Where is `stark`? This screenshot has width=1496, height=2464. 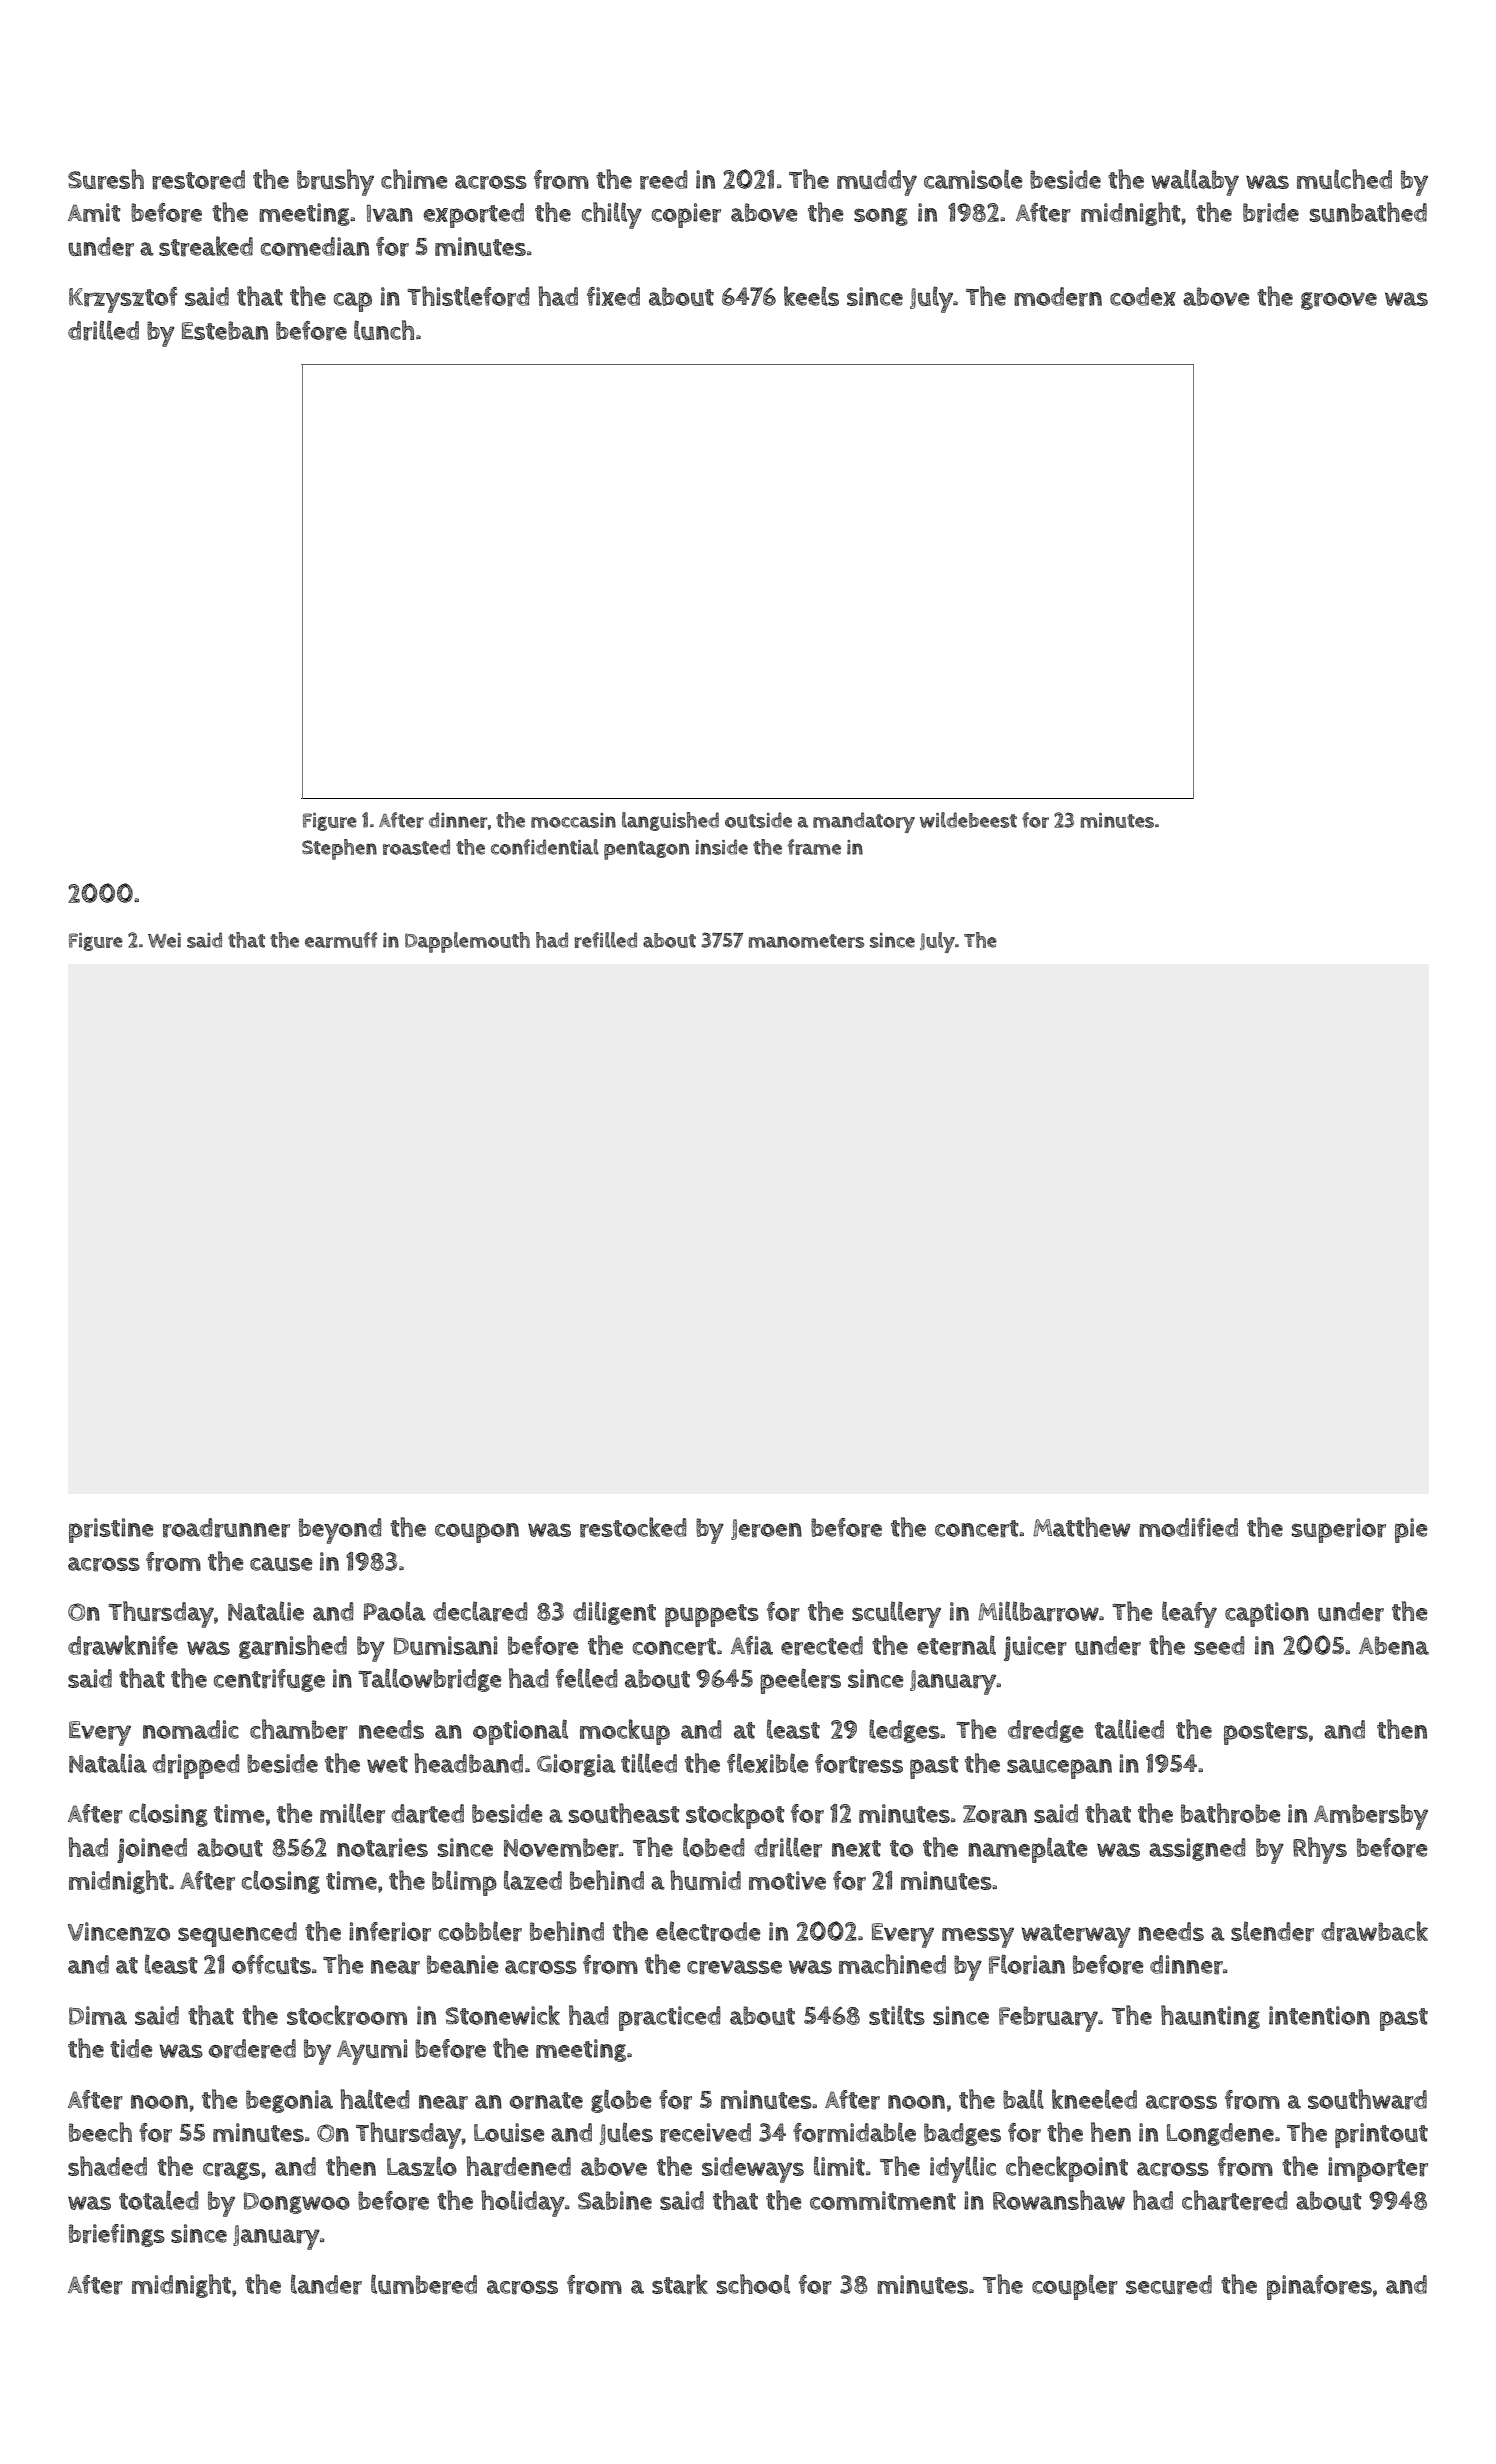 stark is located at coordinates (680, 2284).
